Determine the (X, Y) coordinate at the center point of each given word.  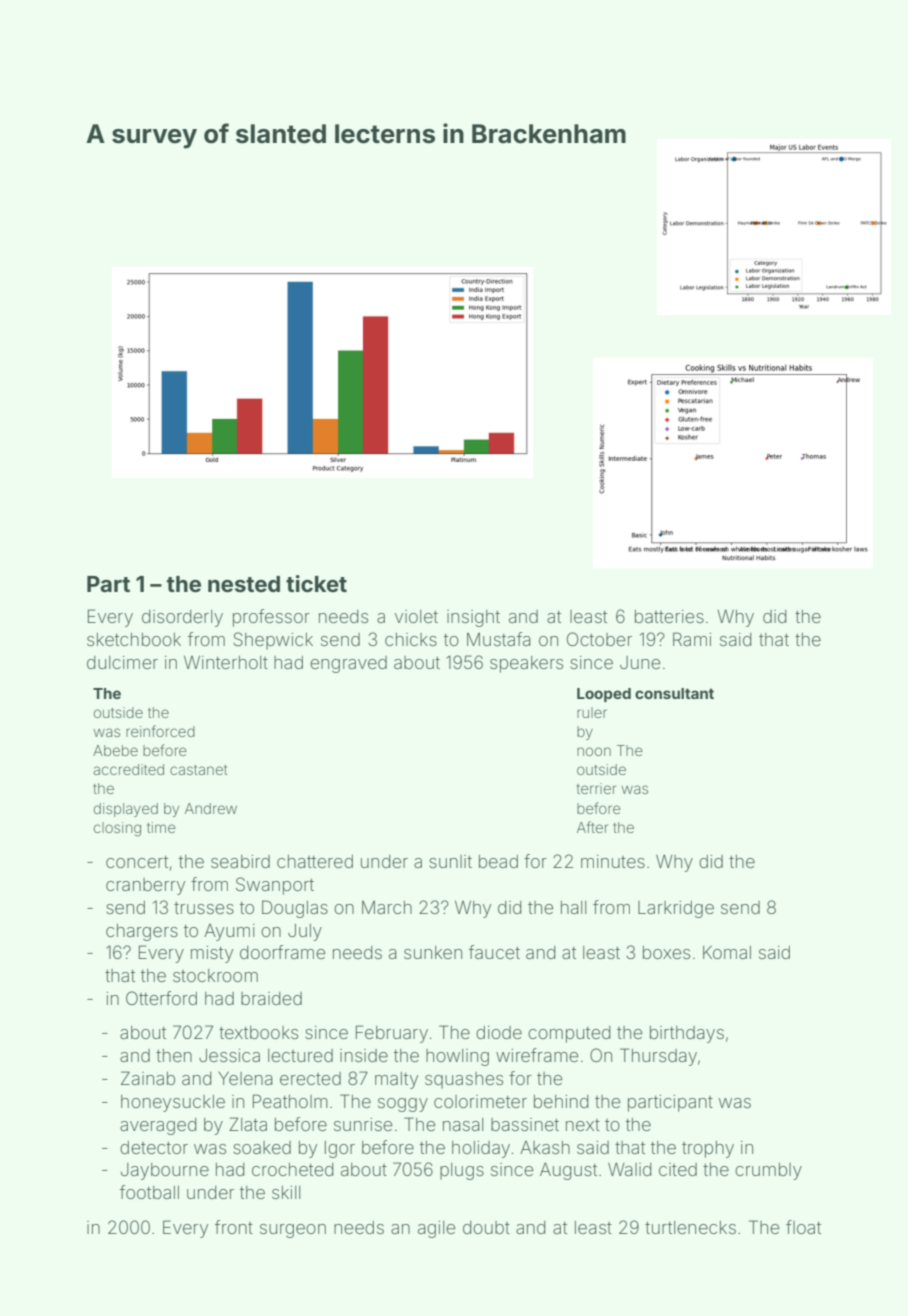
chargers (142, 932)
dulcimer (122, 662)
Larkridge (676, 909)
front (234, 1227)
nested (244, 584)
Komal (727, 952)
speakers (526, 664)
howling (457, 1057)
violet (416, 616)
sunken (433, 952)
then (174, 1055)
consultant (674, 693)
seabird (240, 861)
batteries (669, 616)
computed (569, 1034)
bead (498, 861)
